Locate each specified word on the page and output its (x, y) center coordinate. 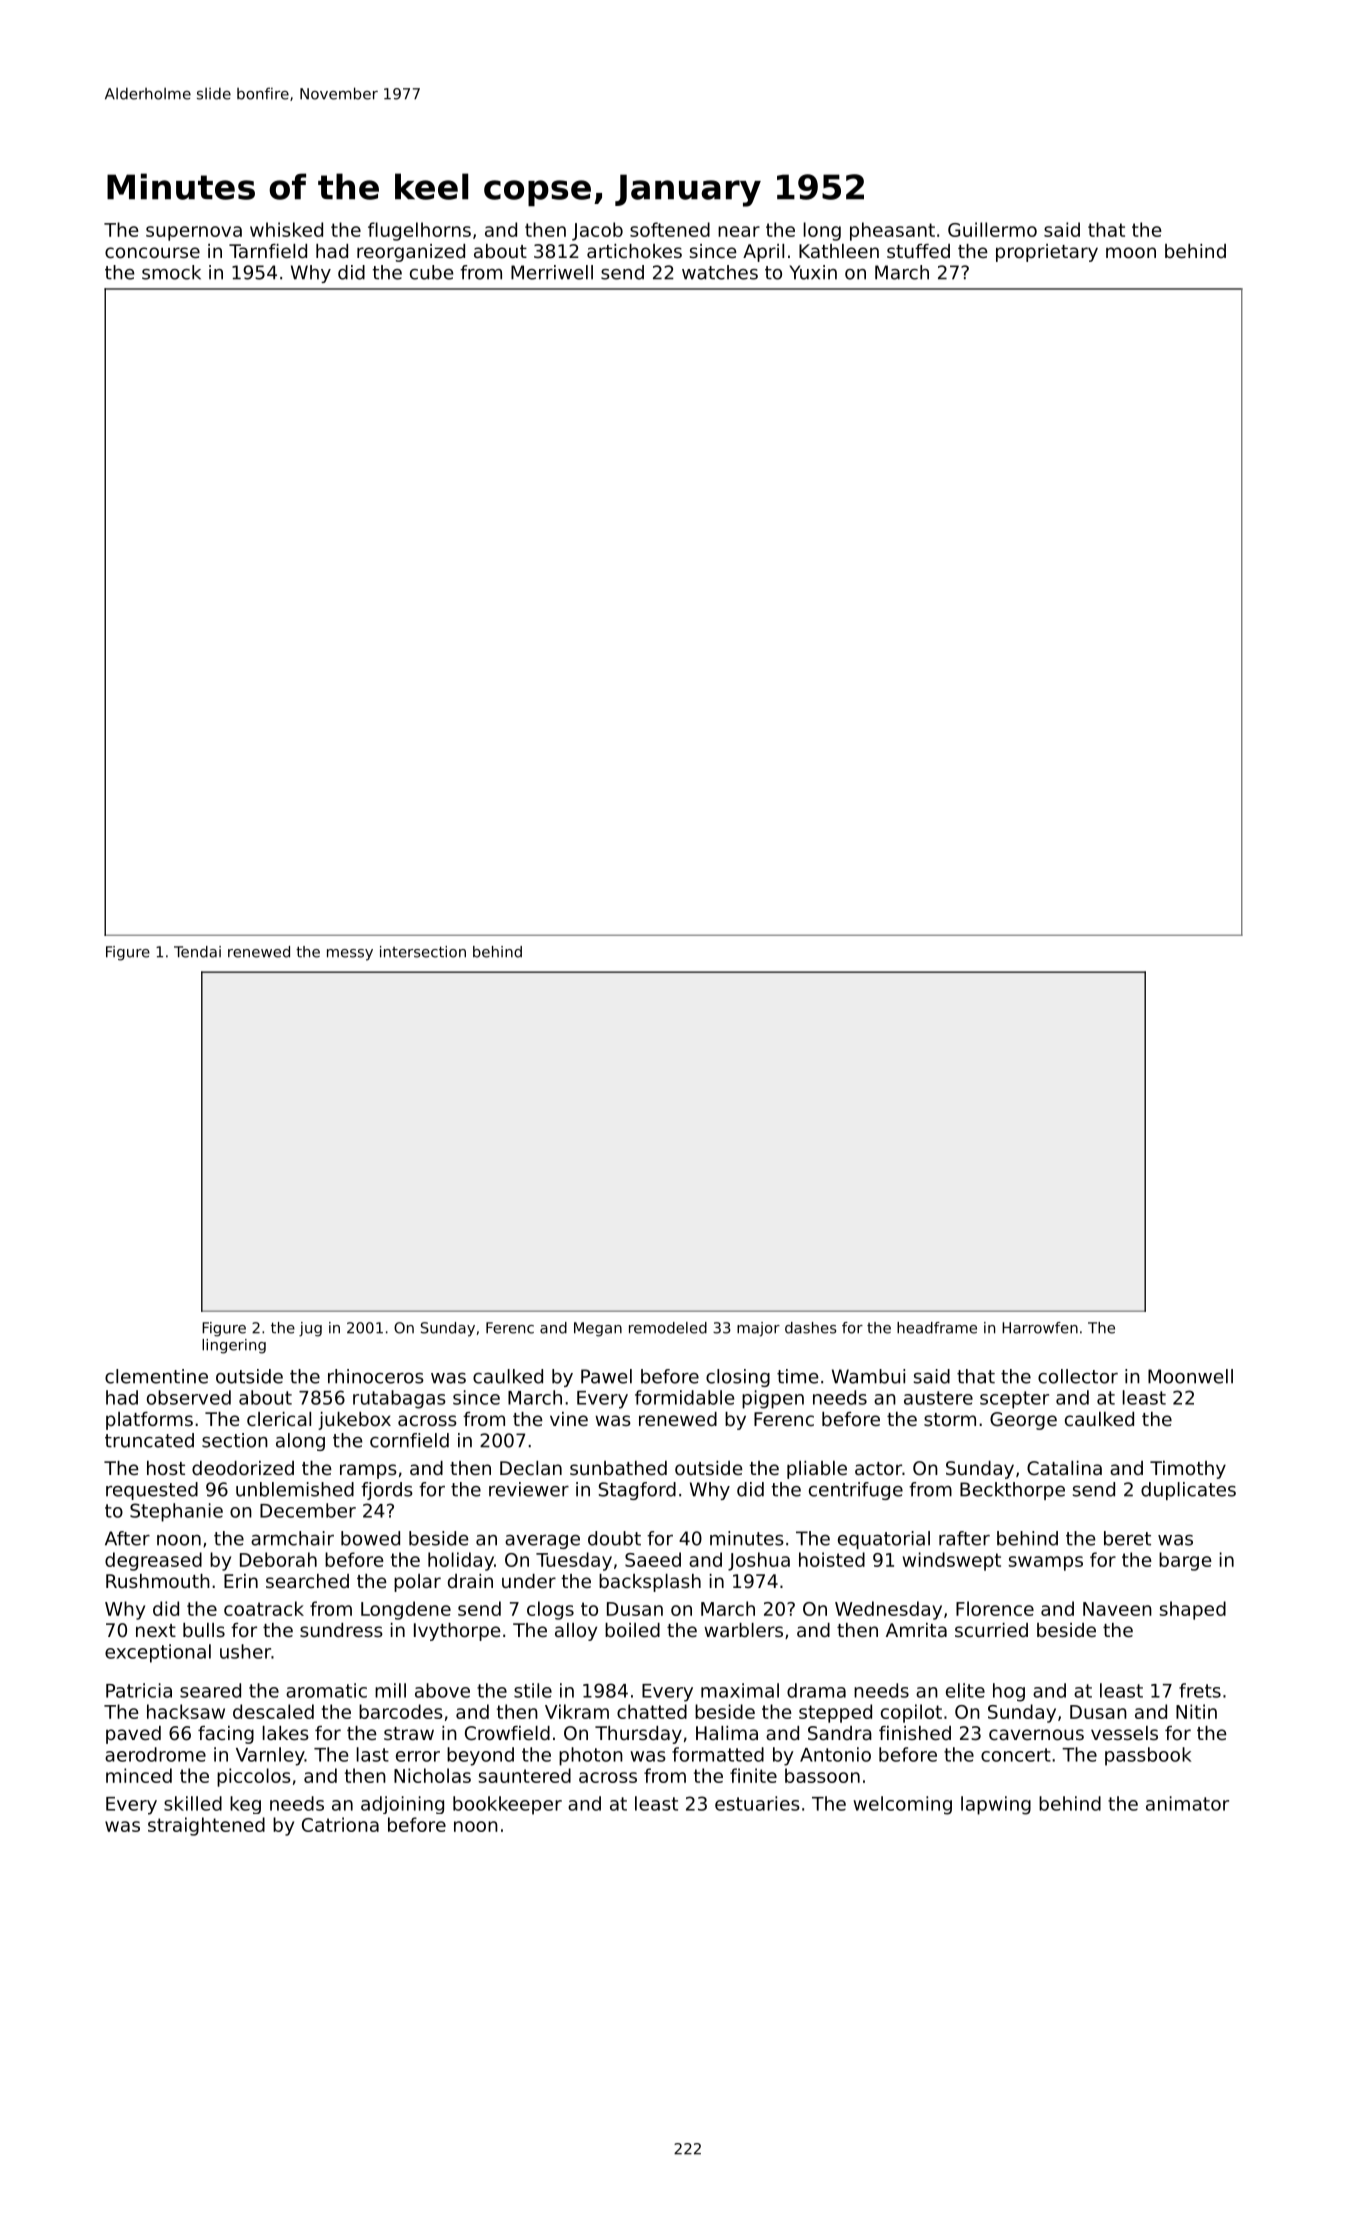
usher (245, 1651)
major (758, 1329)
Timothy (1188, 1470)
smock (171, 272)
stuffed (918, 251)
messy (350, 955)
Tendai (197, 952)
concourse (152, 252)
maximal (740, 1690)
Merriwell (552, 272)
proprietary (1047, 253)
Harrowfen (1040, 1328)
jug (310, 1329)
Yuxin (813, 272)
